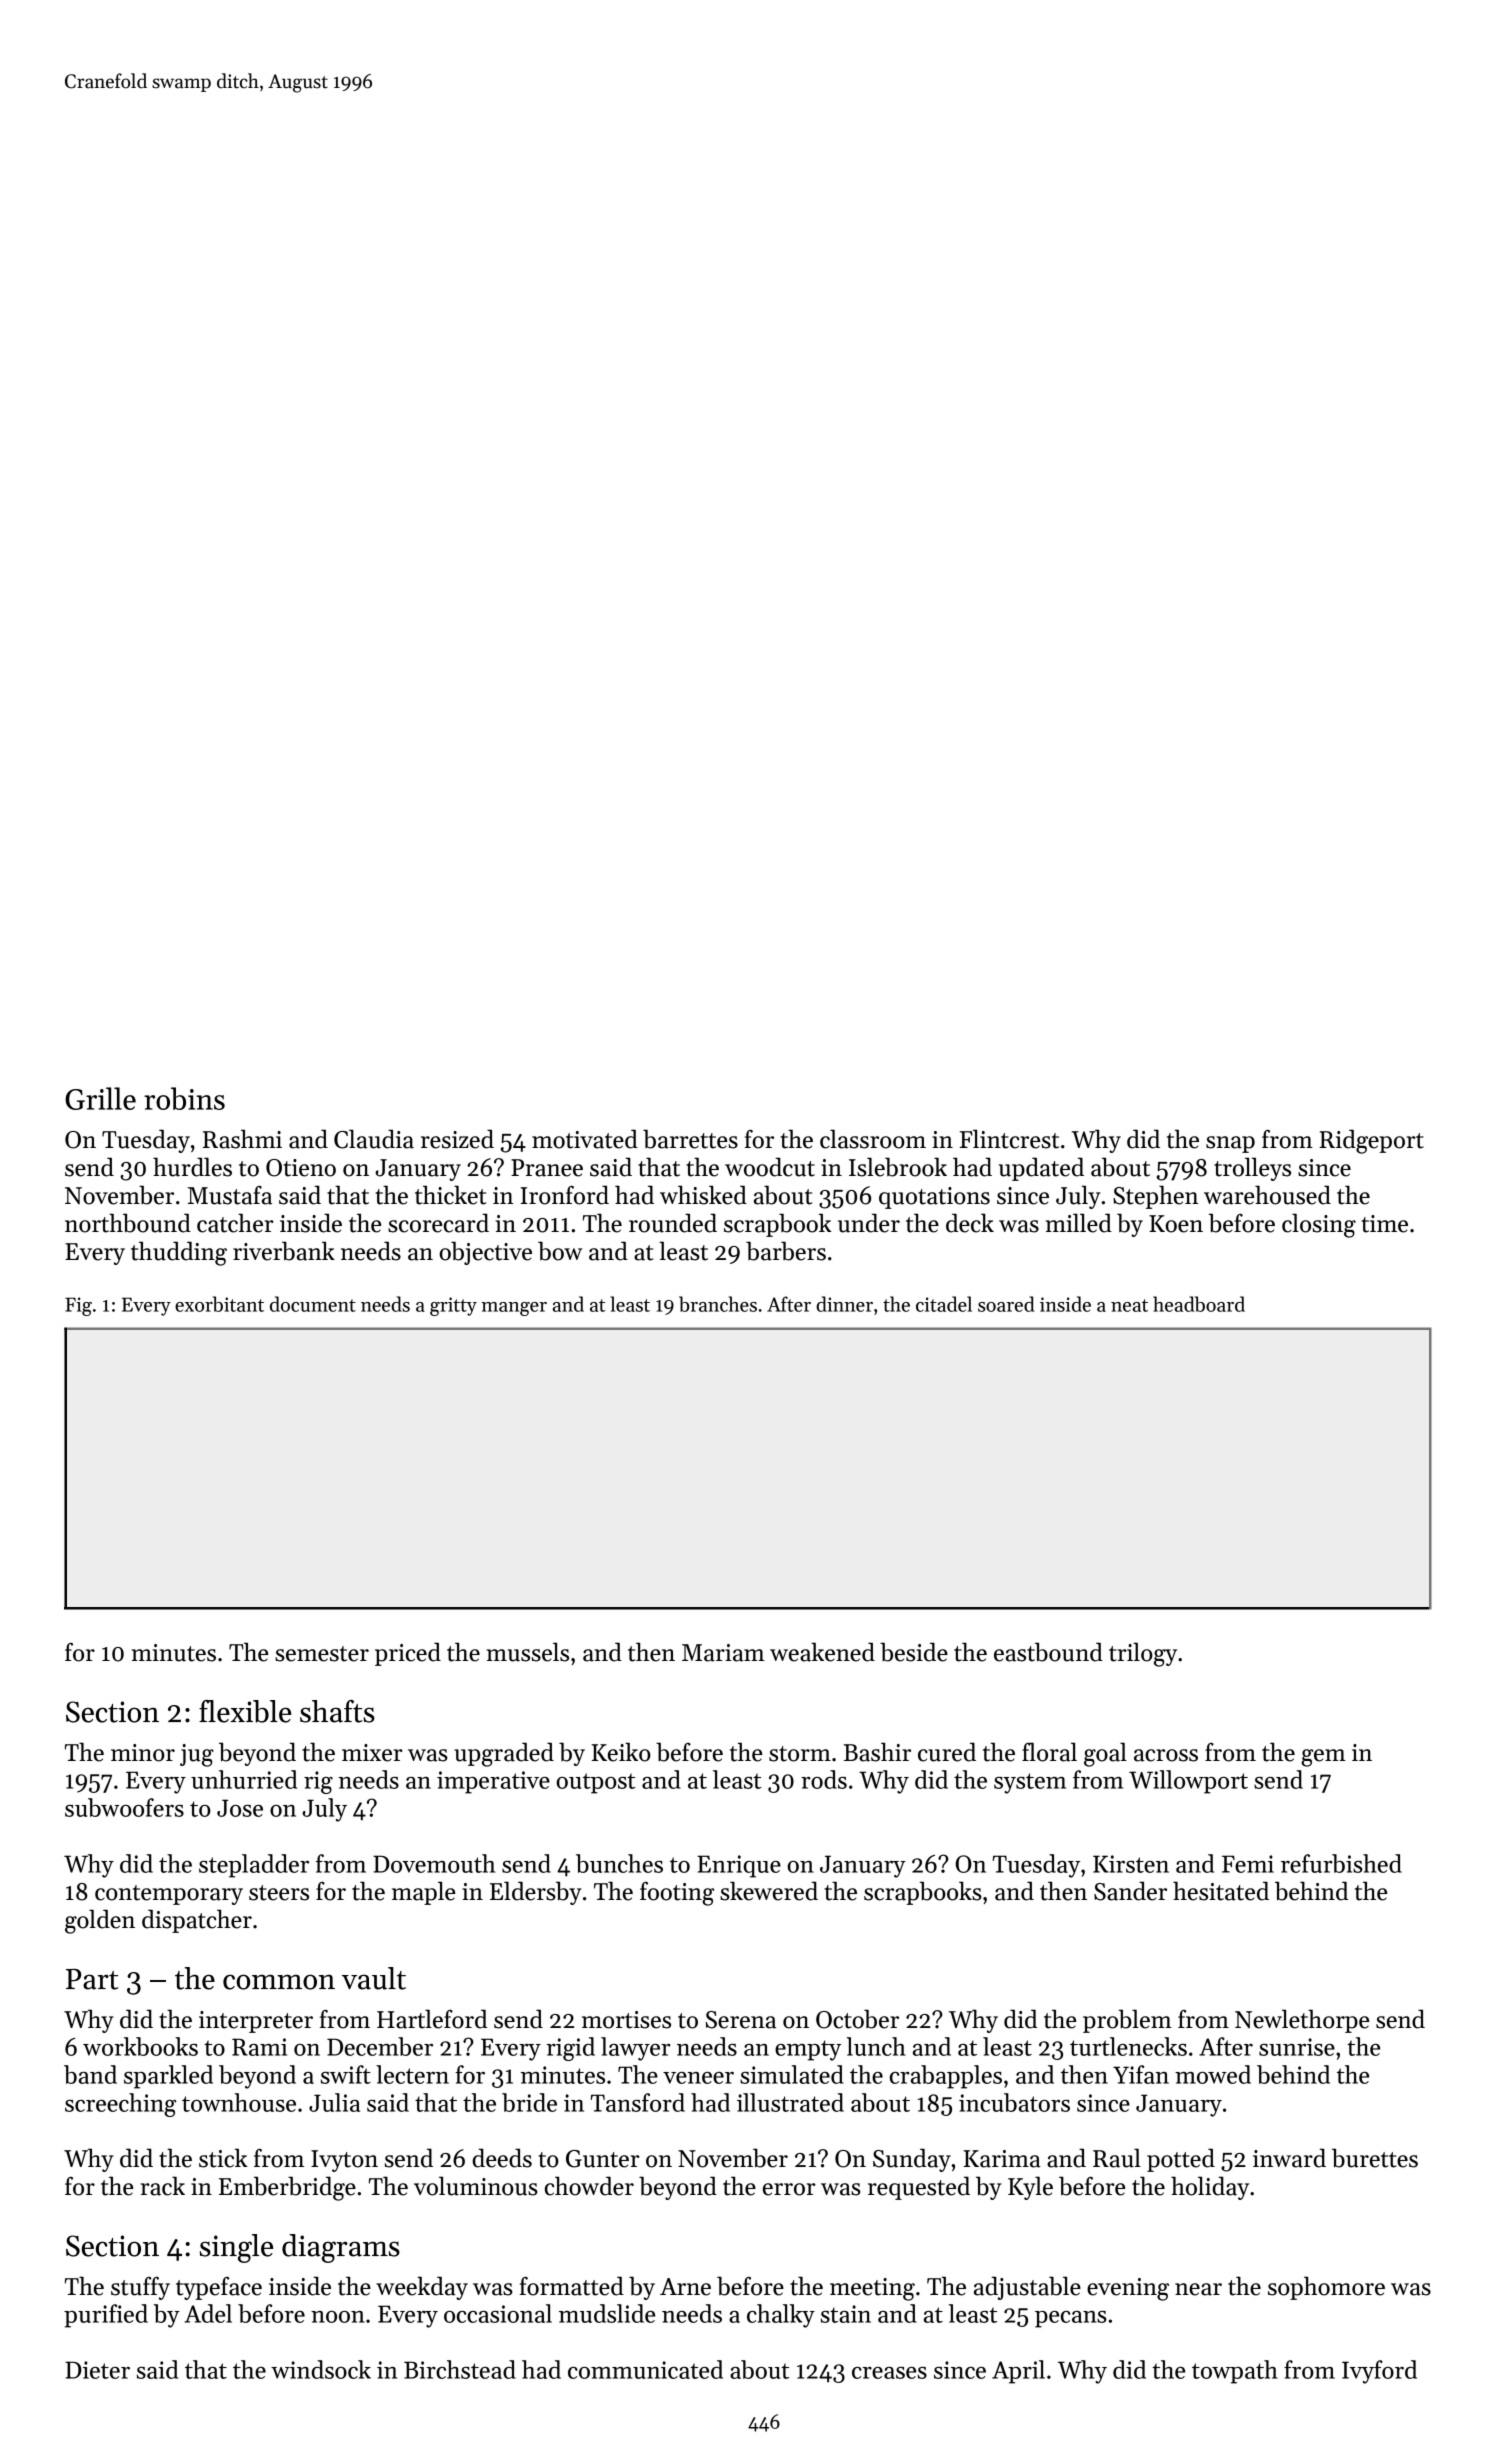 The height and width of the screenshot is (2464, 1496). What do you see at coordinates (337, 1711) in the screenshot?
I see `shafts` at bounding box center [337, 1711].
